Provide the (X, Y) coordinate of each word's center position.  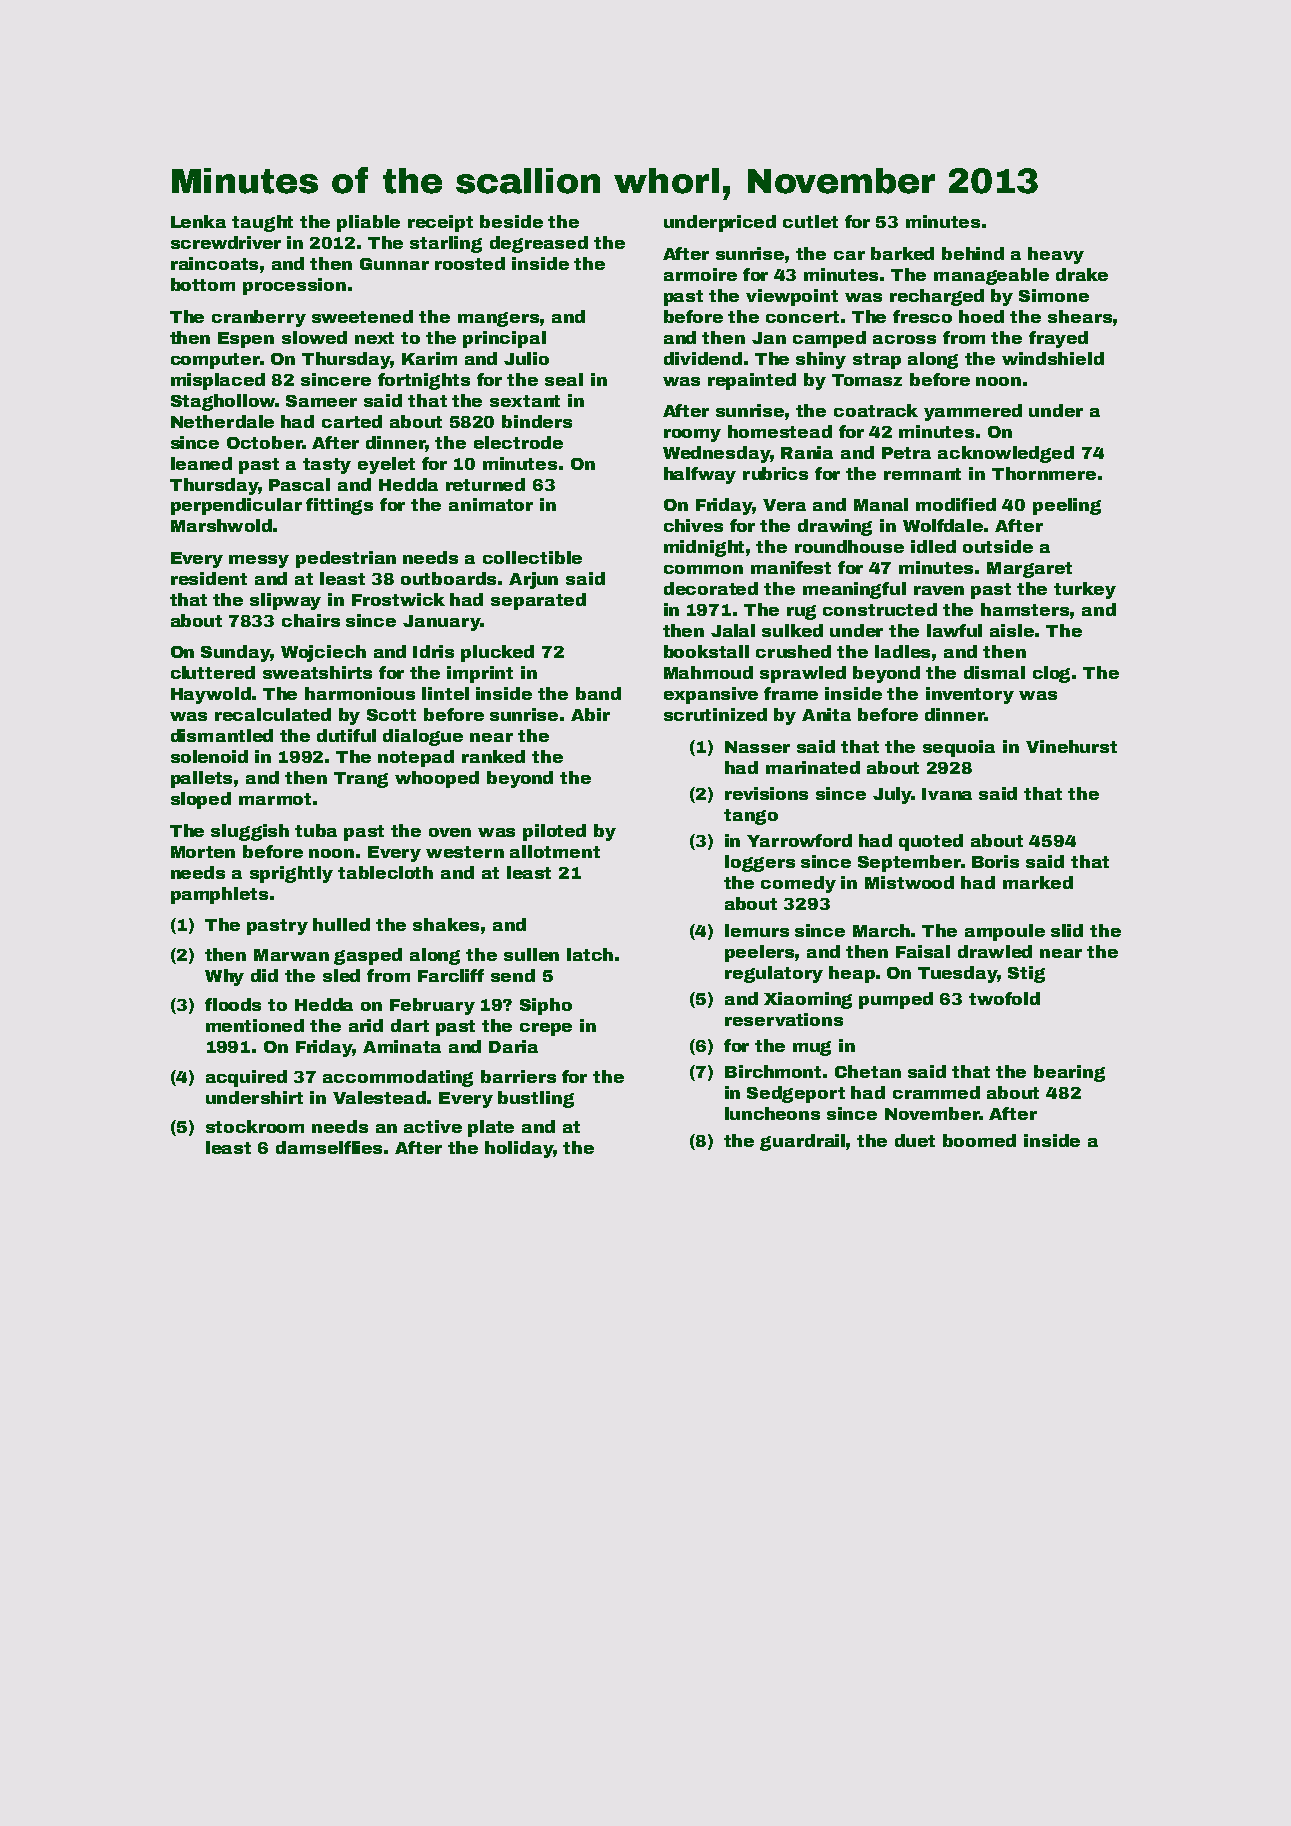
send (513, 975)
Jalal (733, 630)
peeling (1067, 506)
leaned (201, 463)
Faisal (923, 951)
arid (366, 1025)
